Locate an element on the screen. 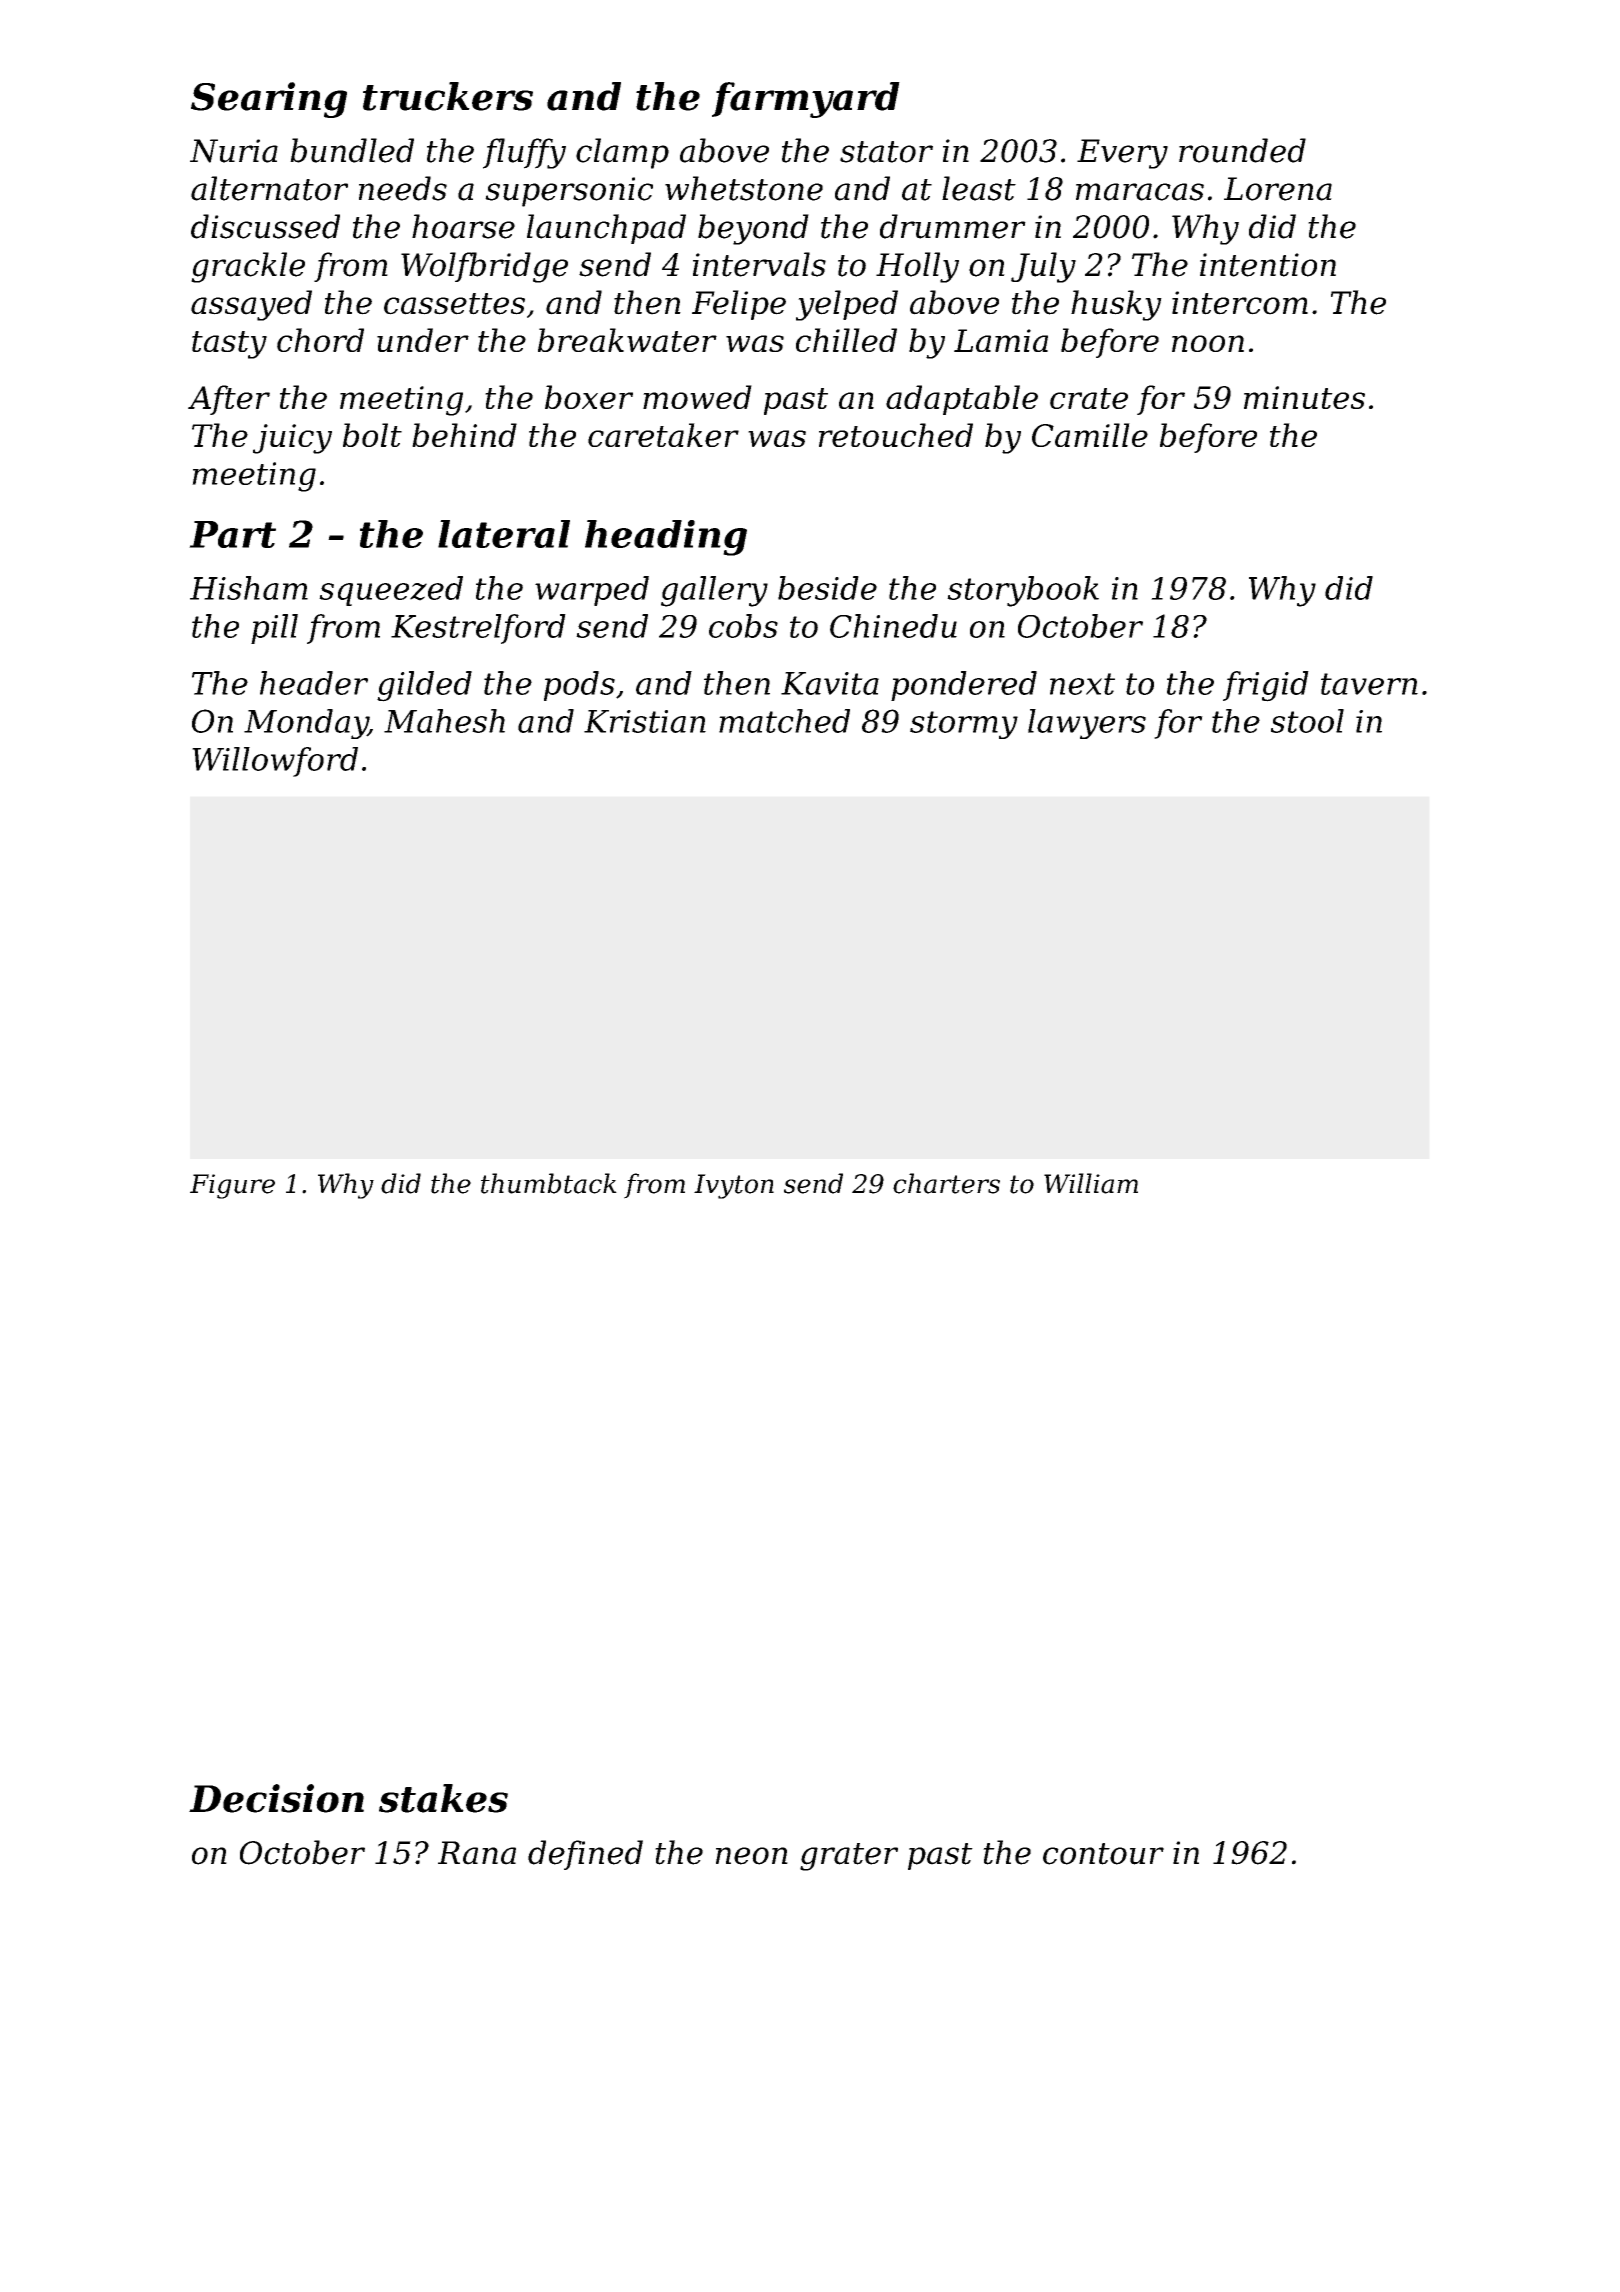  grater is located at coordinates (849, 1857).
